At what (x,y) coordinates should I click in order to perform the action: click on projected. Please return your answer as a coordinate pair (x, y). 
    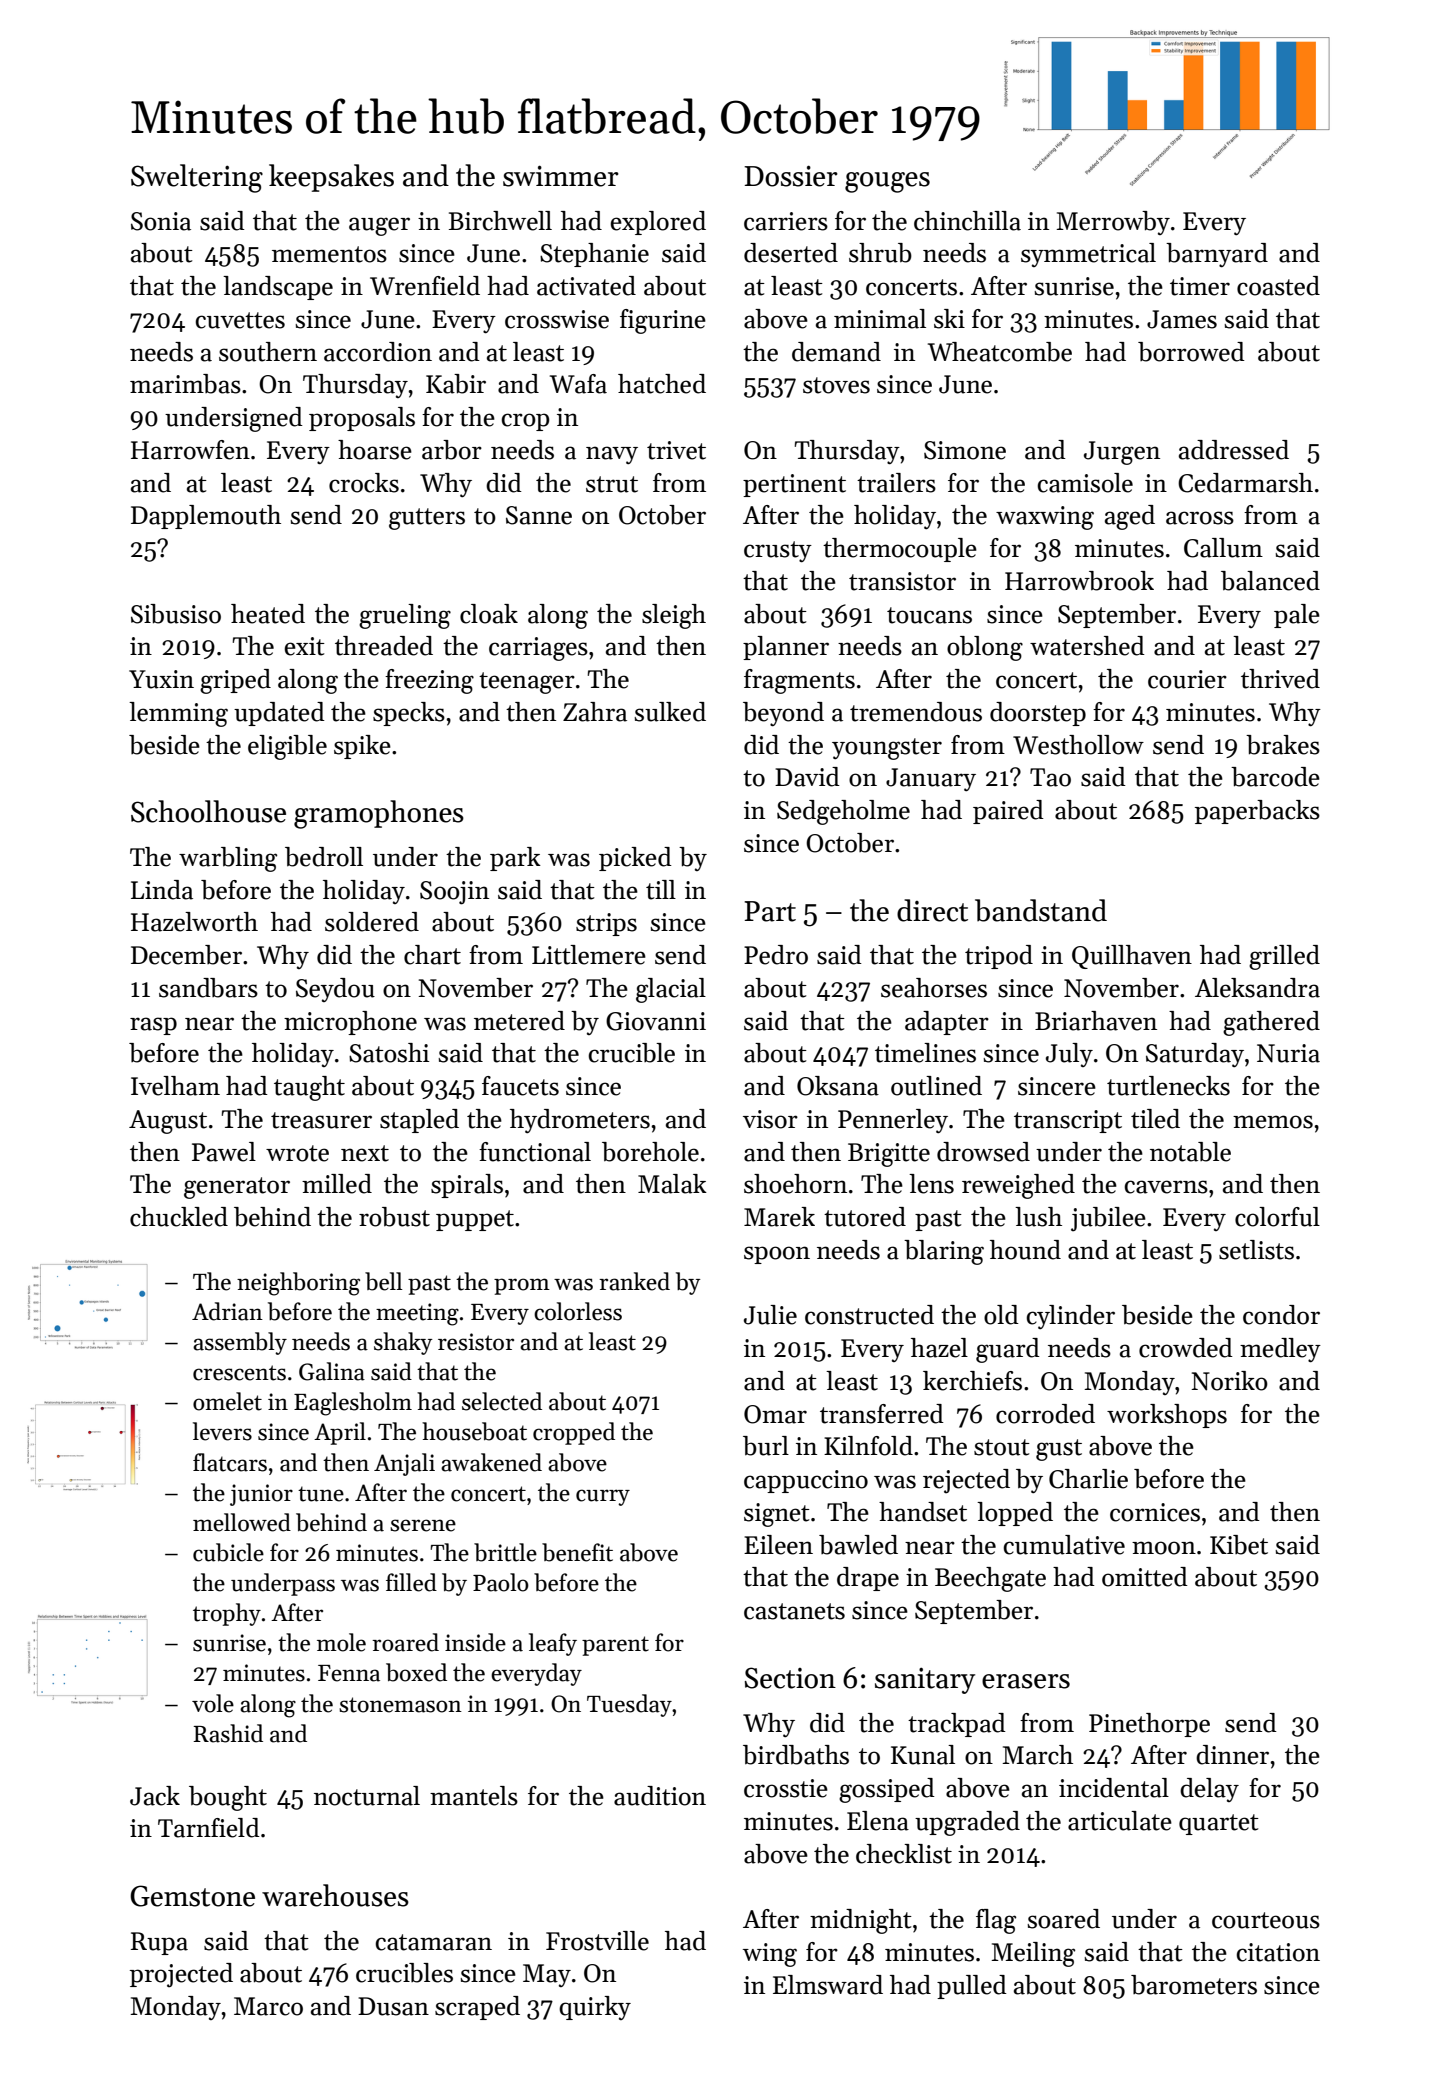
    Looking at the image, I should click on (181, 1975).
